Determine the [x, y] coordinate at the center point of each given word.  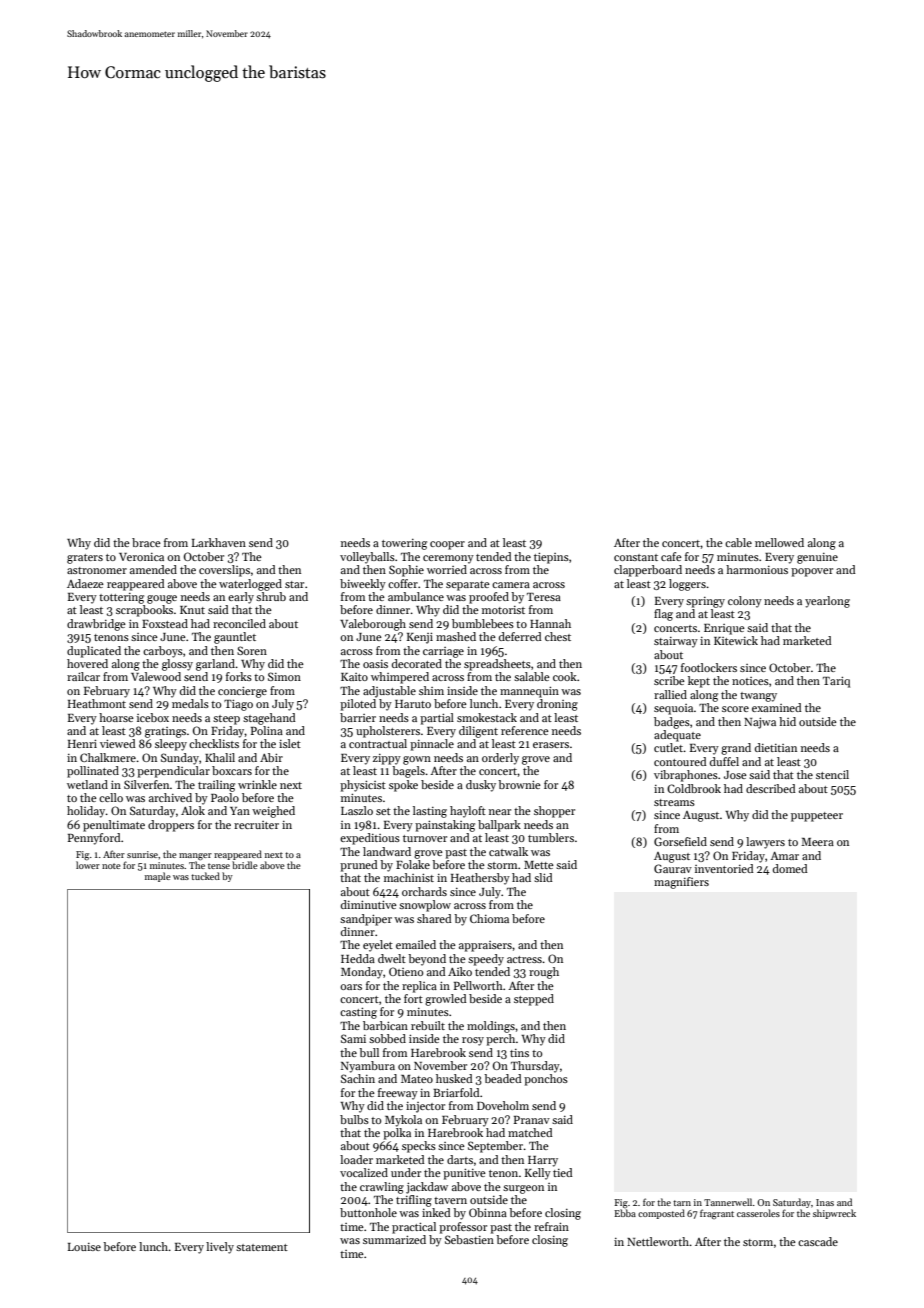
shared [434, 918]
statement [262, 1247]
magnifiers [681, 883]
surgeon [523, 1189]
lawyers [765, 843]
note [111, 866]
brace [146, 542]
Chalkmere [108, 757]
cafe [671, 556]
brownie [519, 784]
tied [563, 1172]
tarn [682, 1203]
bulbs [354, 1119]
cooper [447, 545]
